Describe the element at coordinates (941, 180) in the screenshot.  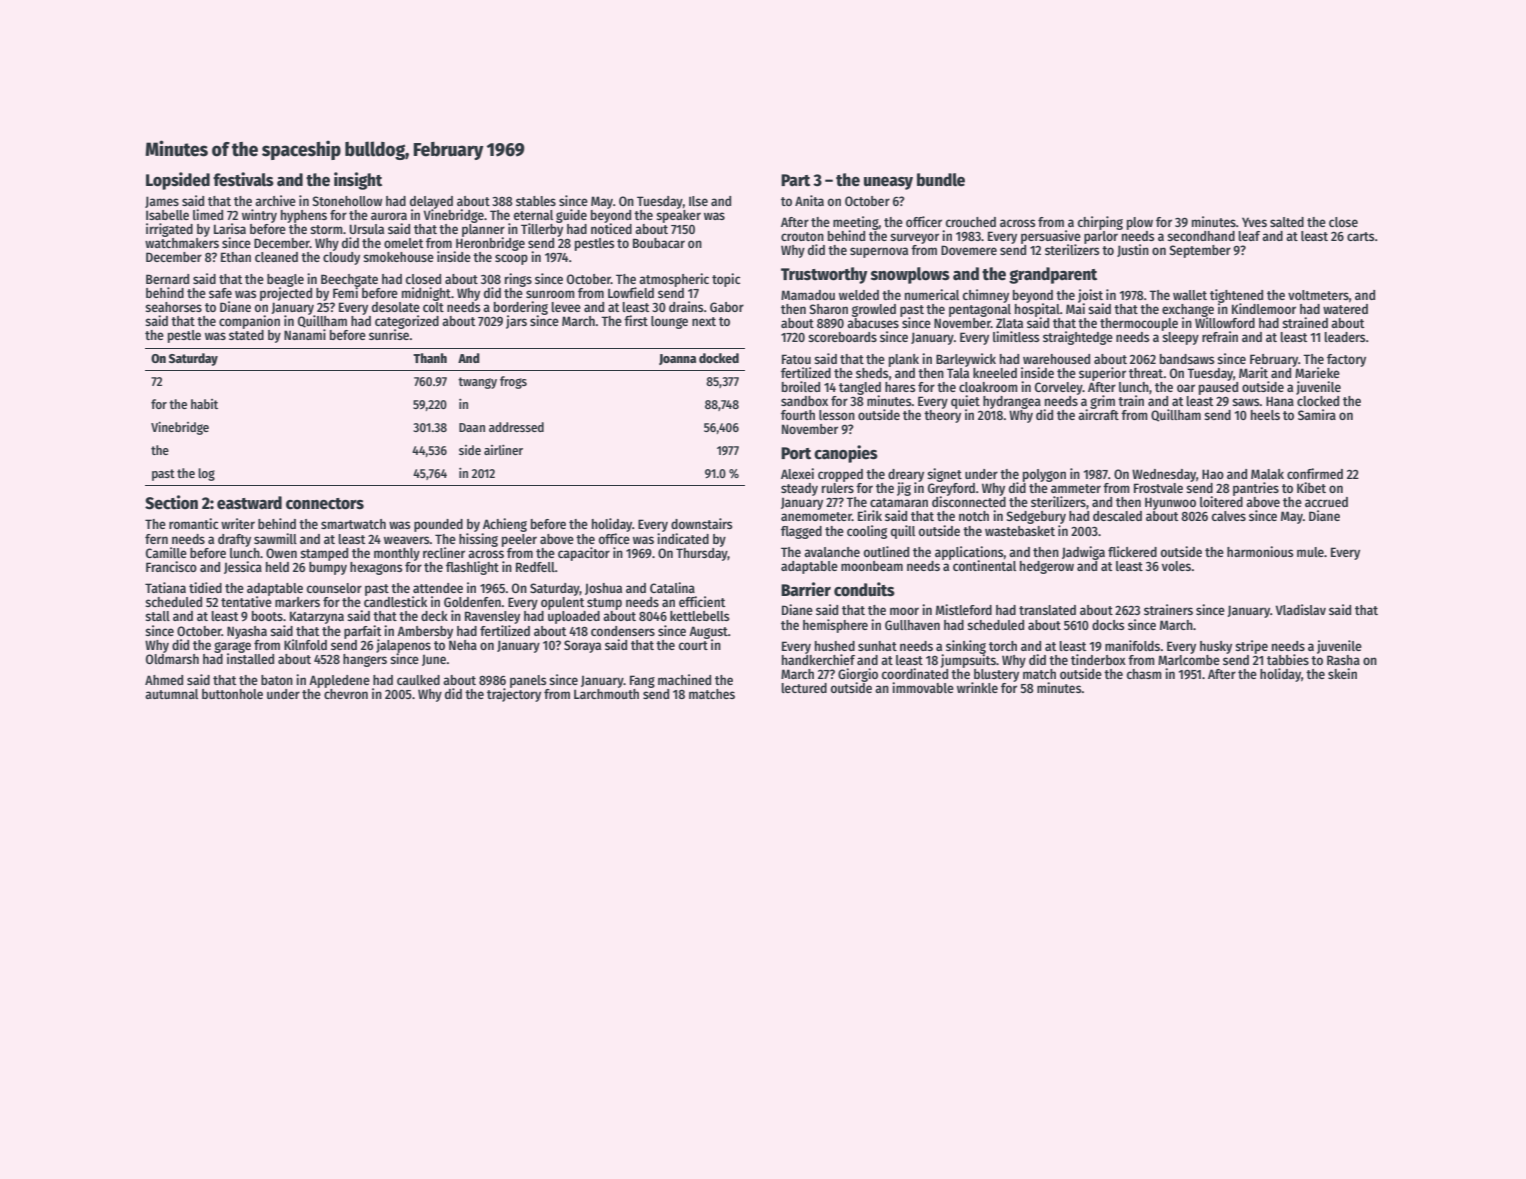
I see `bundle` at that location.
